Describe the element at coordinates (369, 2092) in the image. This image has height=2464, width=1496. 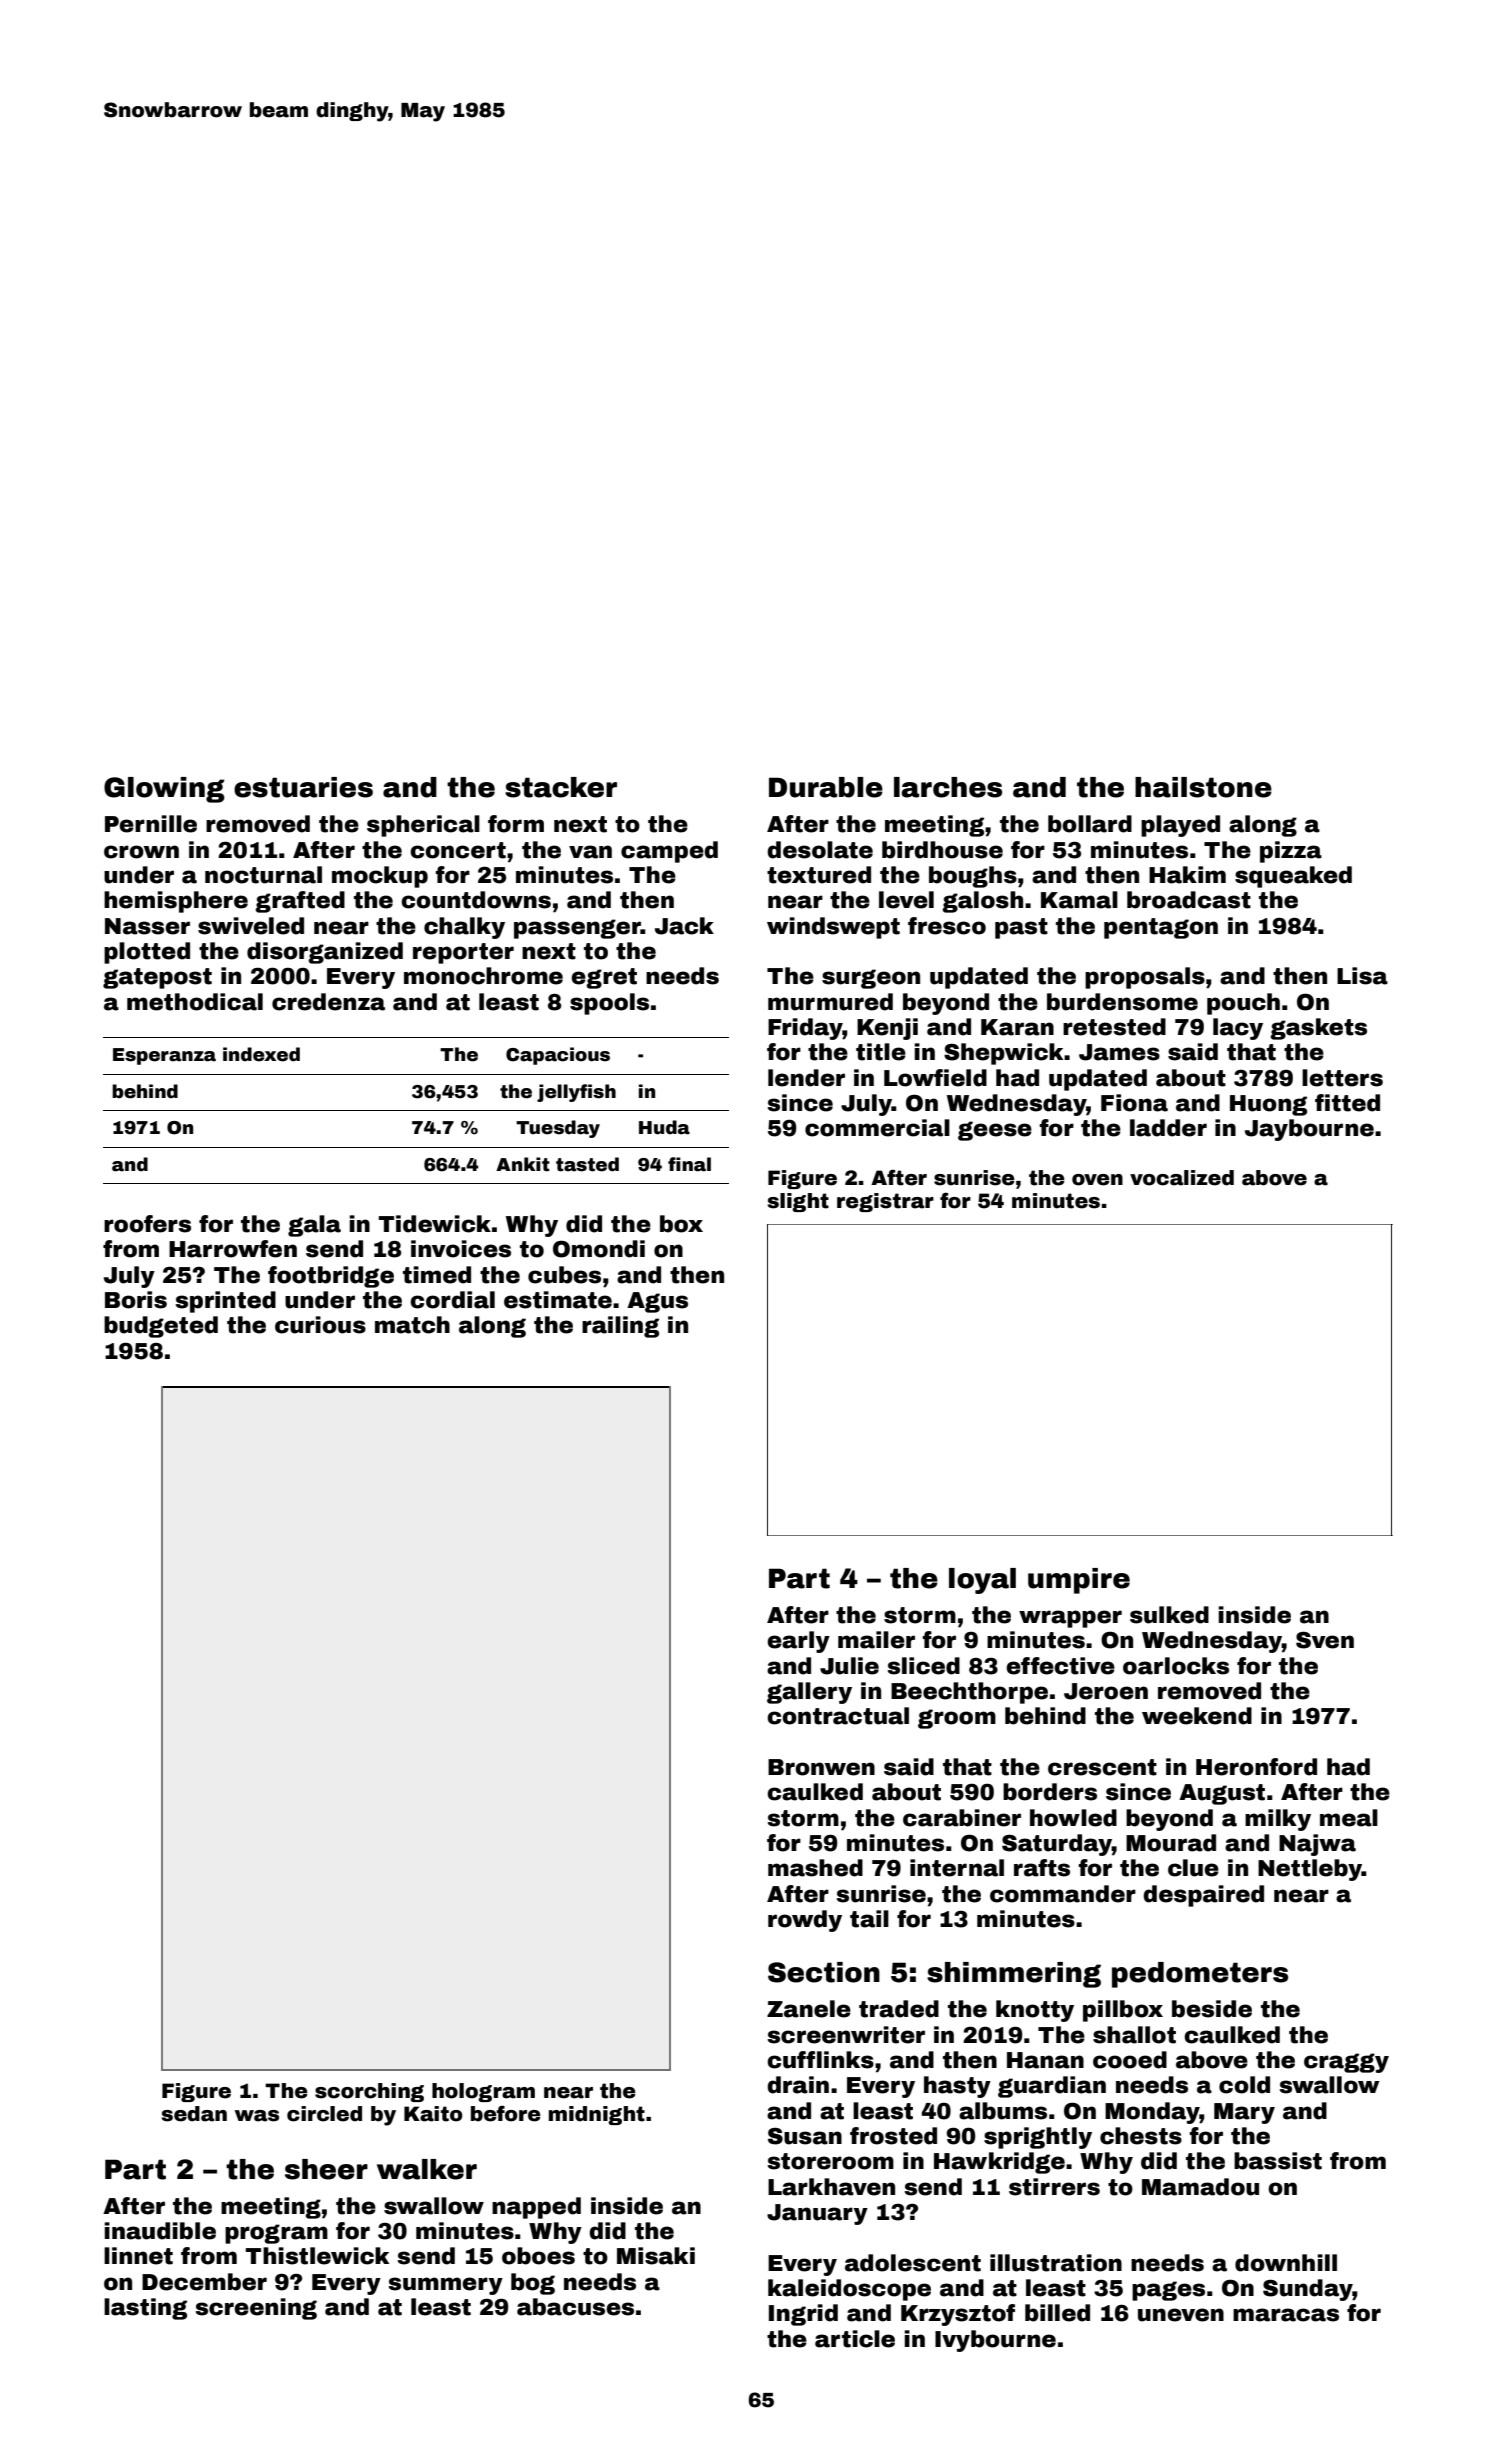
I see `scorching` at that location.
